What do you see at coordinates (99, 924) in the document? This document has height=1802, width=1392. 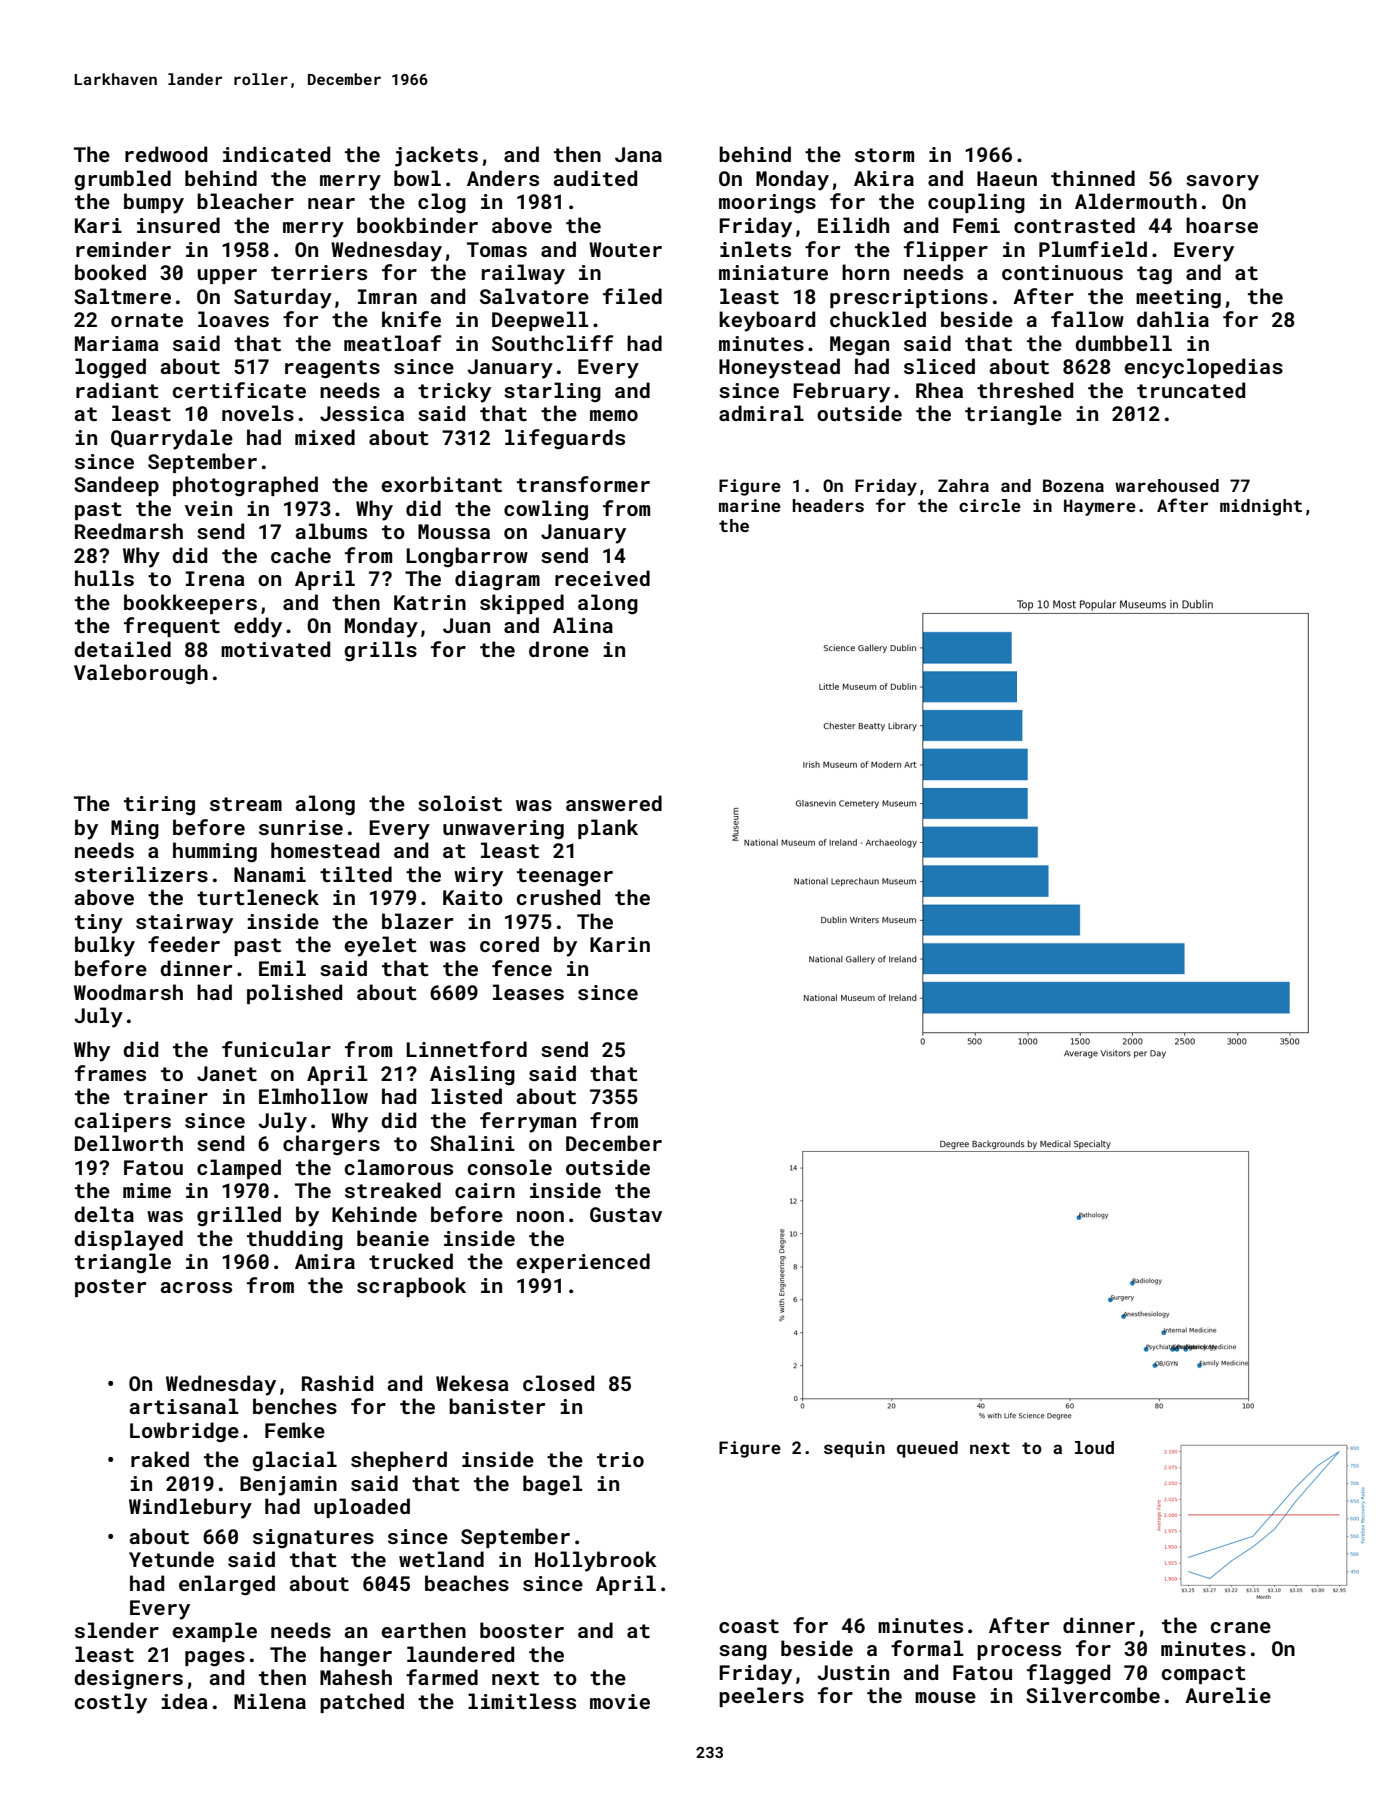 I see `tiny` at bounding box center [99, 924].
